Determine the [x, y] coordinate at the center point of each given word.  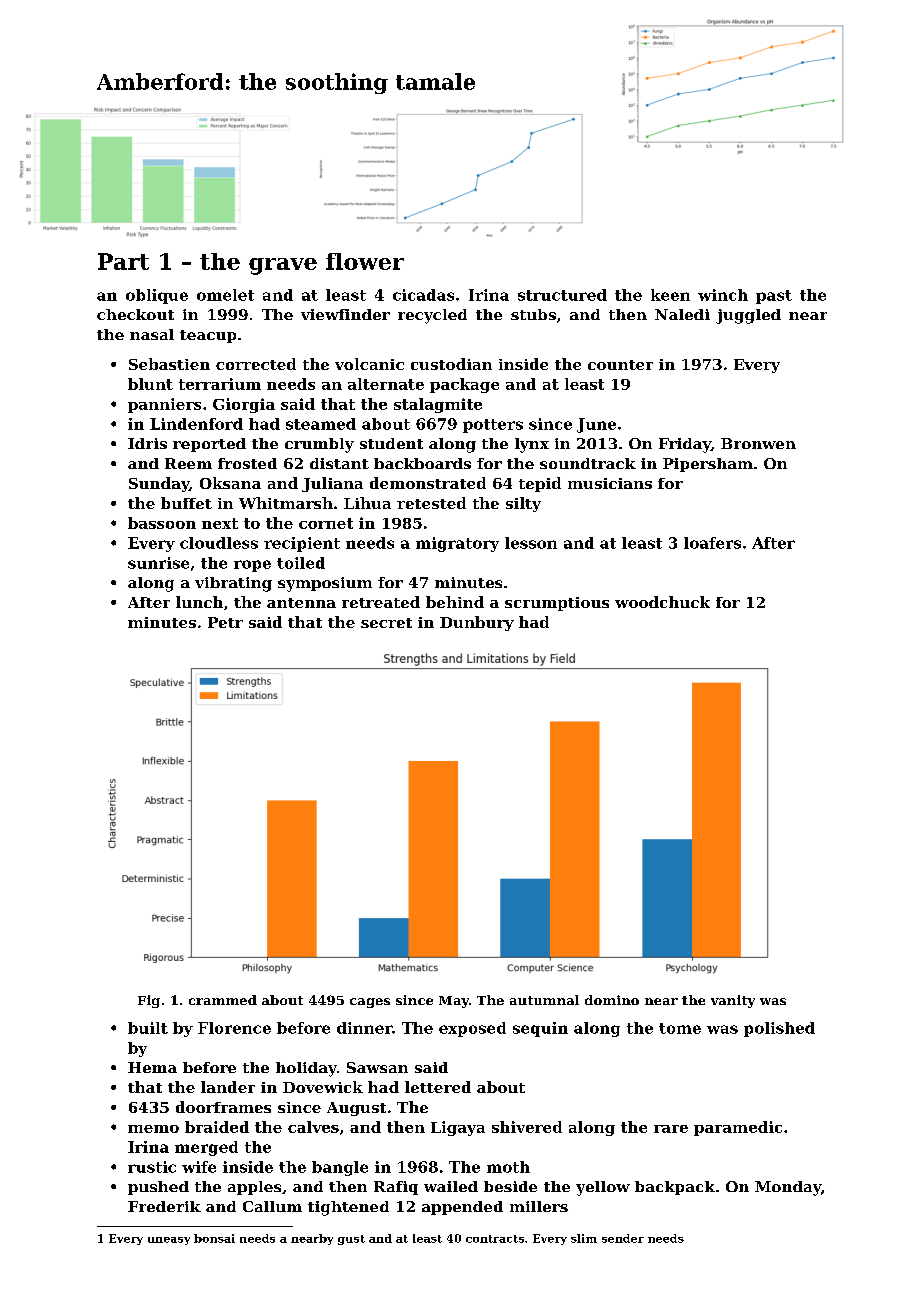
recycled [432, 316]
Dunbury [477, 623]
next [220, 523]
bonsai [214, 1238]
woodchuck [662, 602]
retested [431, 503]
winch [723, 295]
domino [612, 1000]
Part [123, 261]
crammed [223, 1000]
